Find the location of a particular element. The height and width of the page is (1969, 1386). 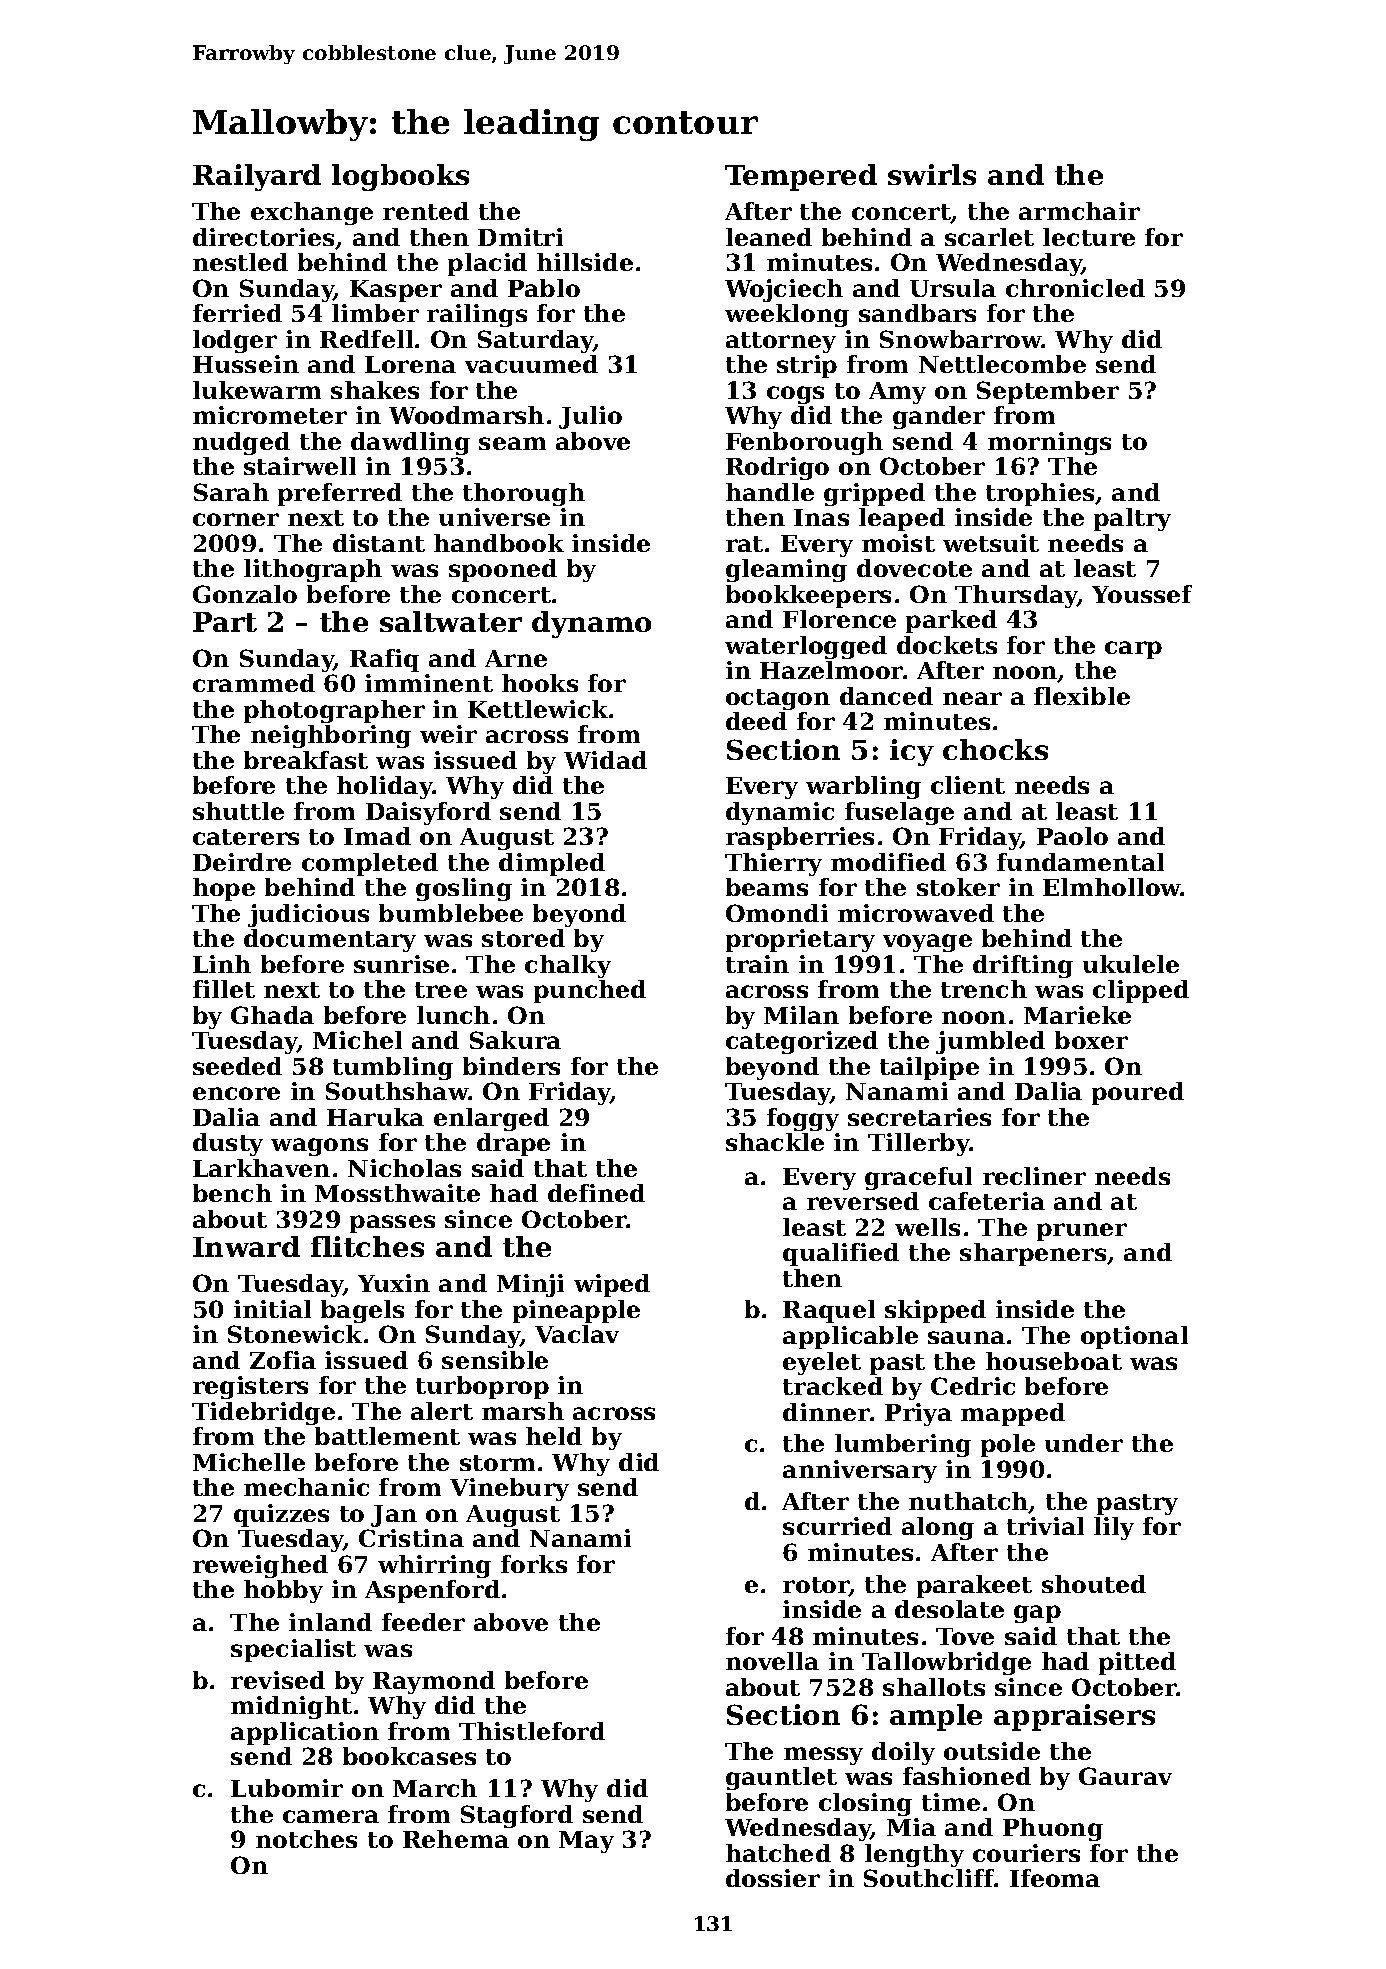

handle is located at coordinates (770, 492).
